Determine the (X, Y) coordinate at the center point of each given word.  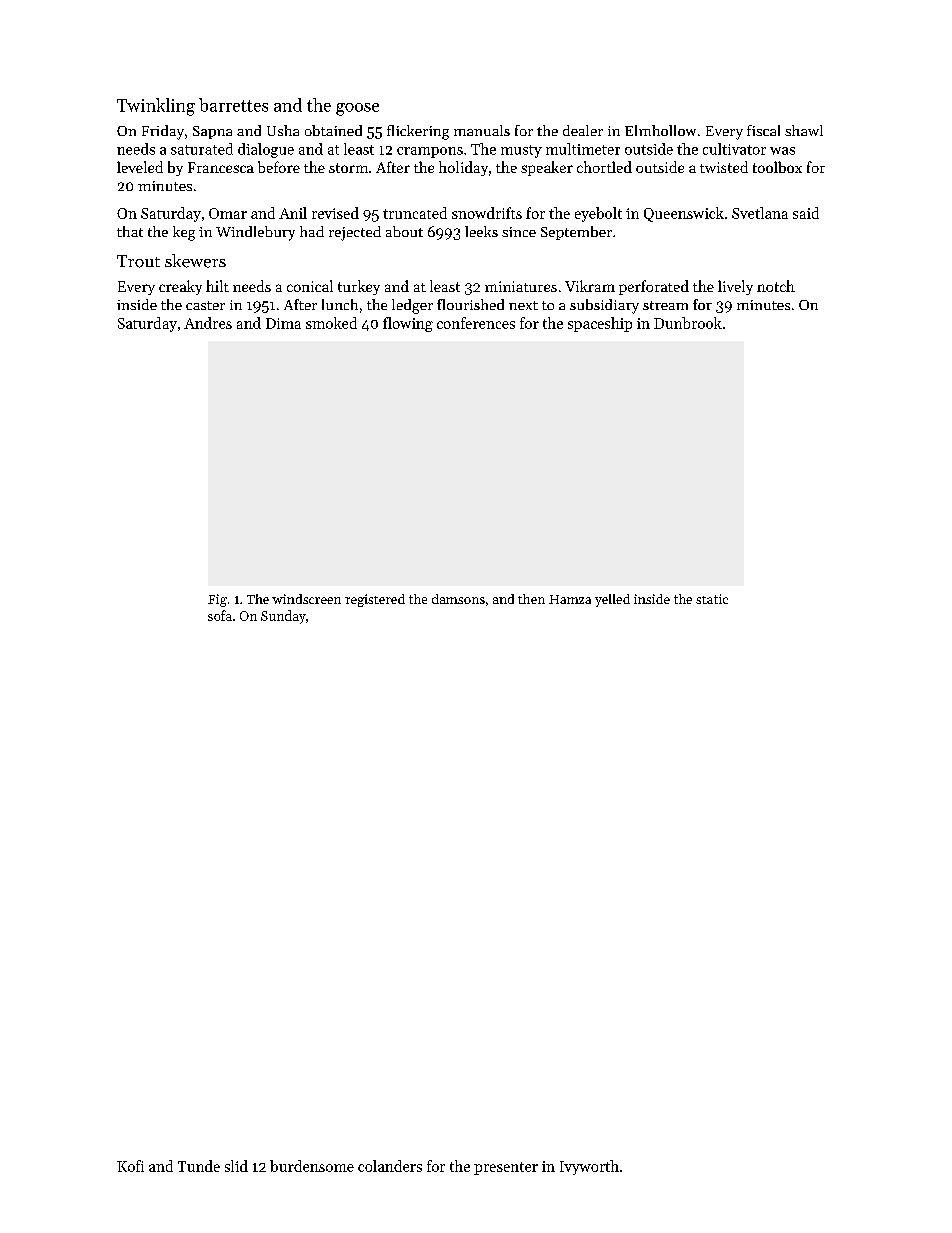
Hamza (570, 599)
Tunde (199, 1166)
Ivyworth (589, 1167)
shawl (804, 130)
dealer (583, 130)
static (712, 599)
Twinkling (156, 107)
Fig (217, 600)
